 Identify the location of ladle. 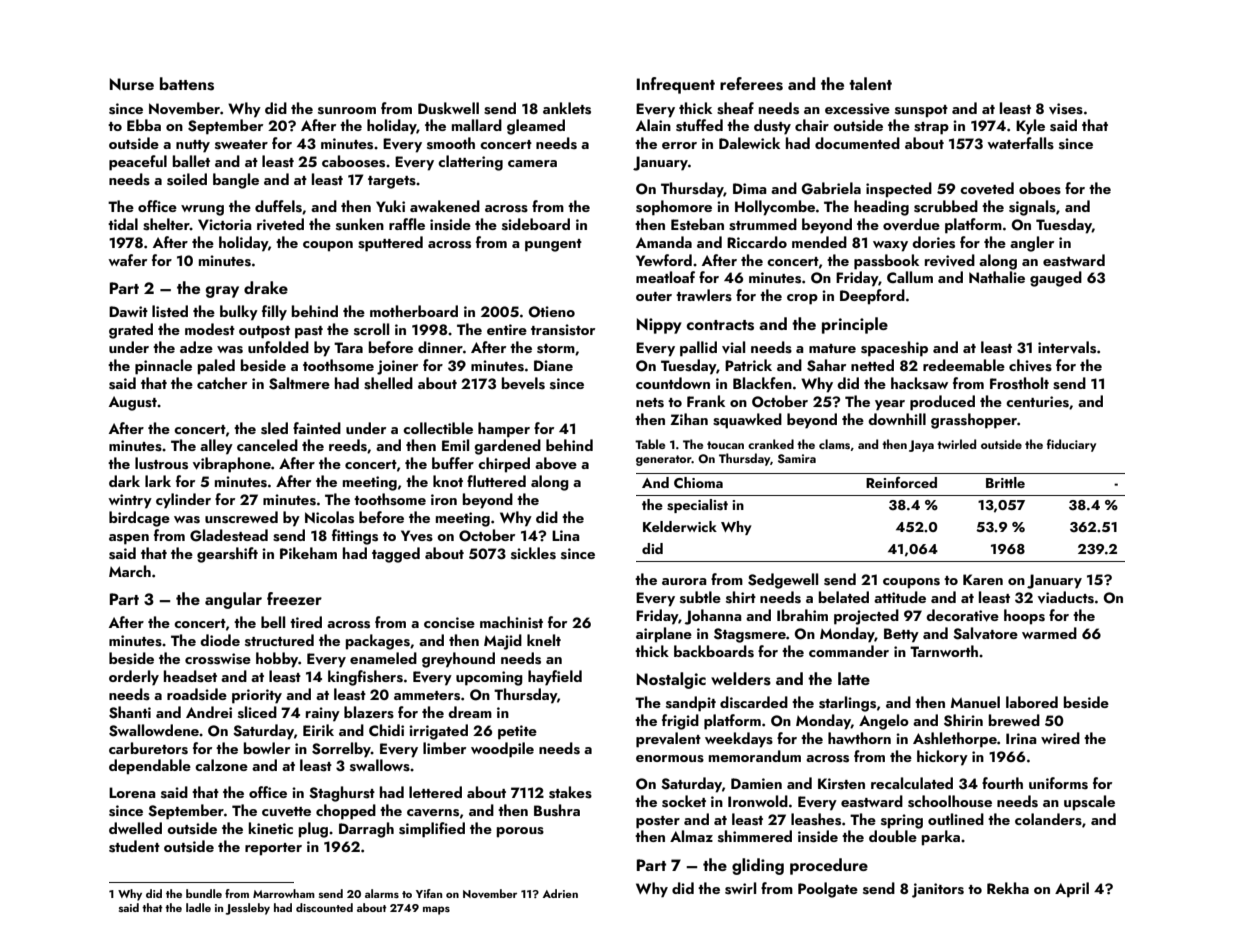
(198, 907).
